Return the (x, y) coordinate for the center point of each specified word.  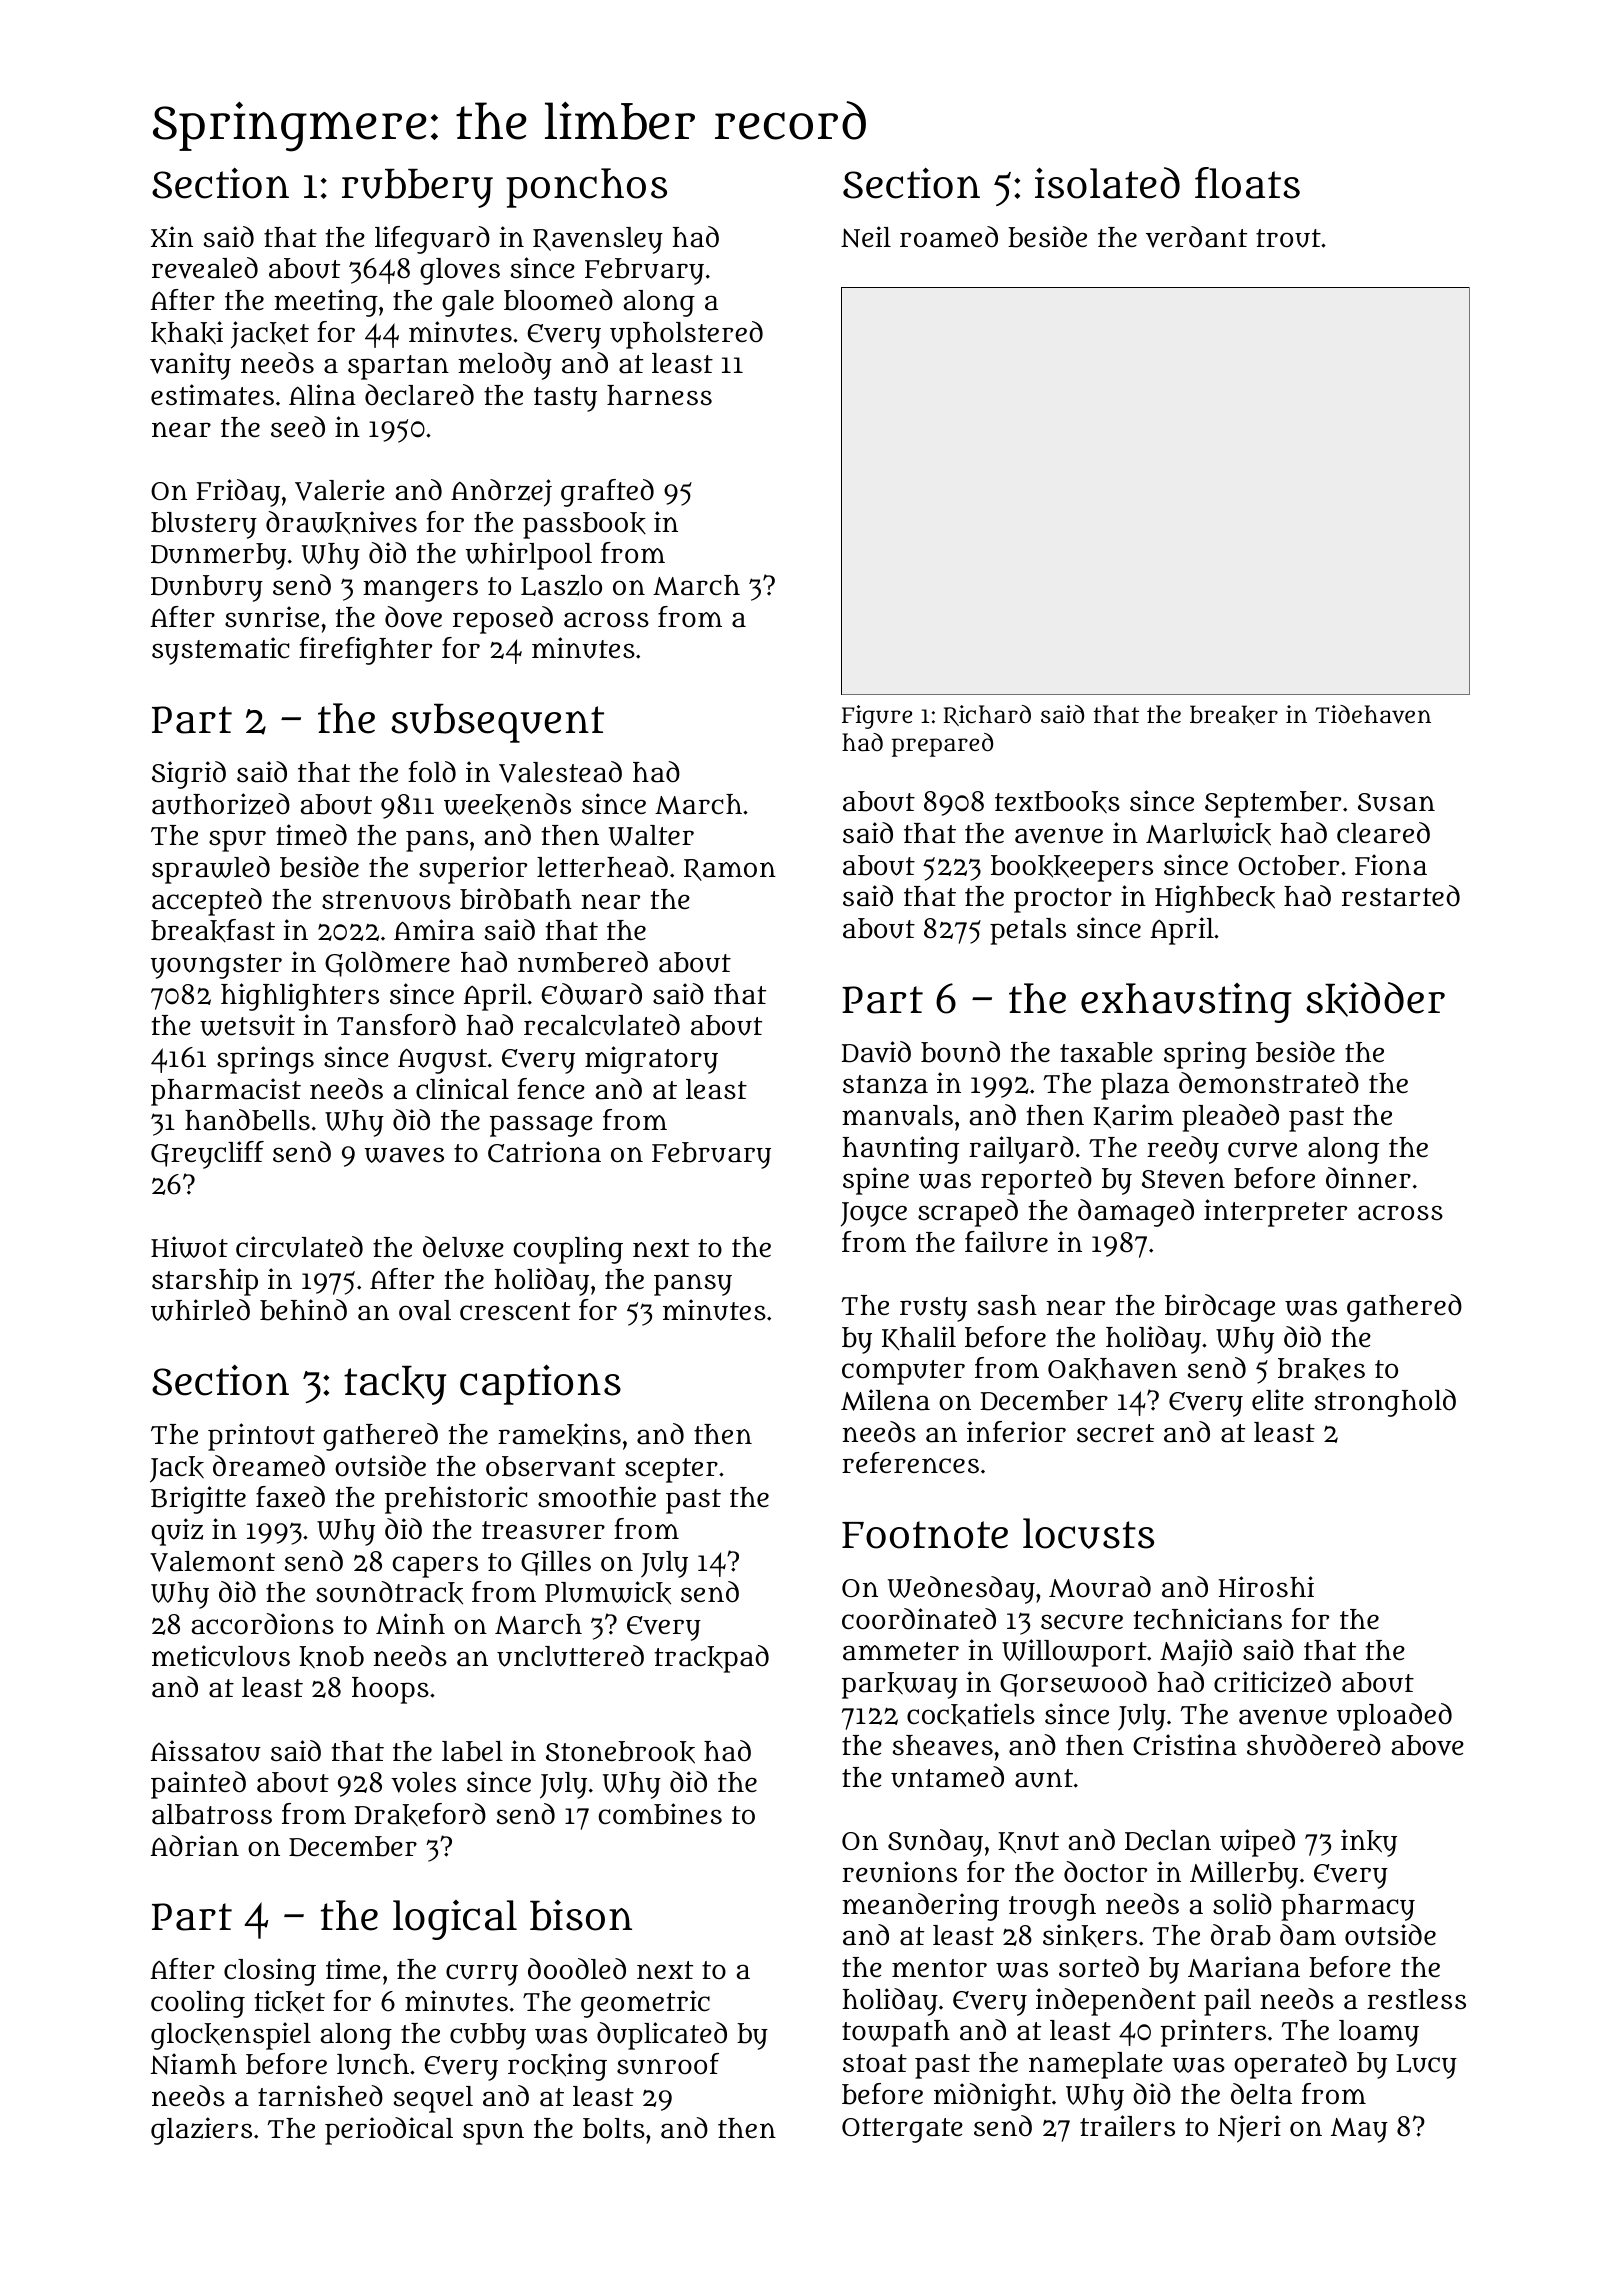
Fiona (1391, 865)
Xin (172, 236)
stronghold (1385, 1403)
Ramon (730, 870)
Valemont (212, 1561)
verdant (1196, 237)
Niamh (194, 2064)
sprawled (211, 870)
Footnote (925, 1535)
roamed (949, 237)
